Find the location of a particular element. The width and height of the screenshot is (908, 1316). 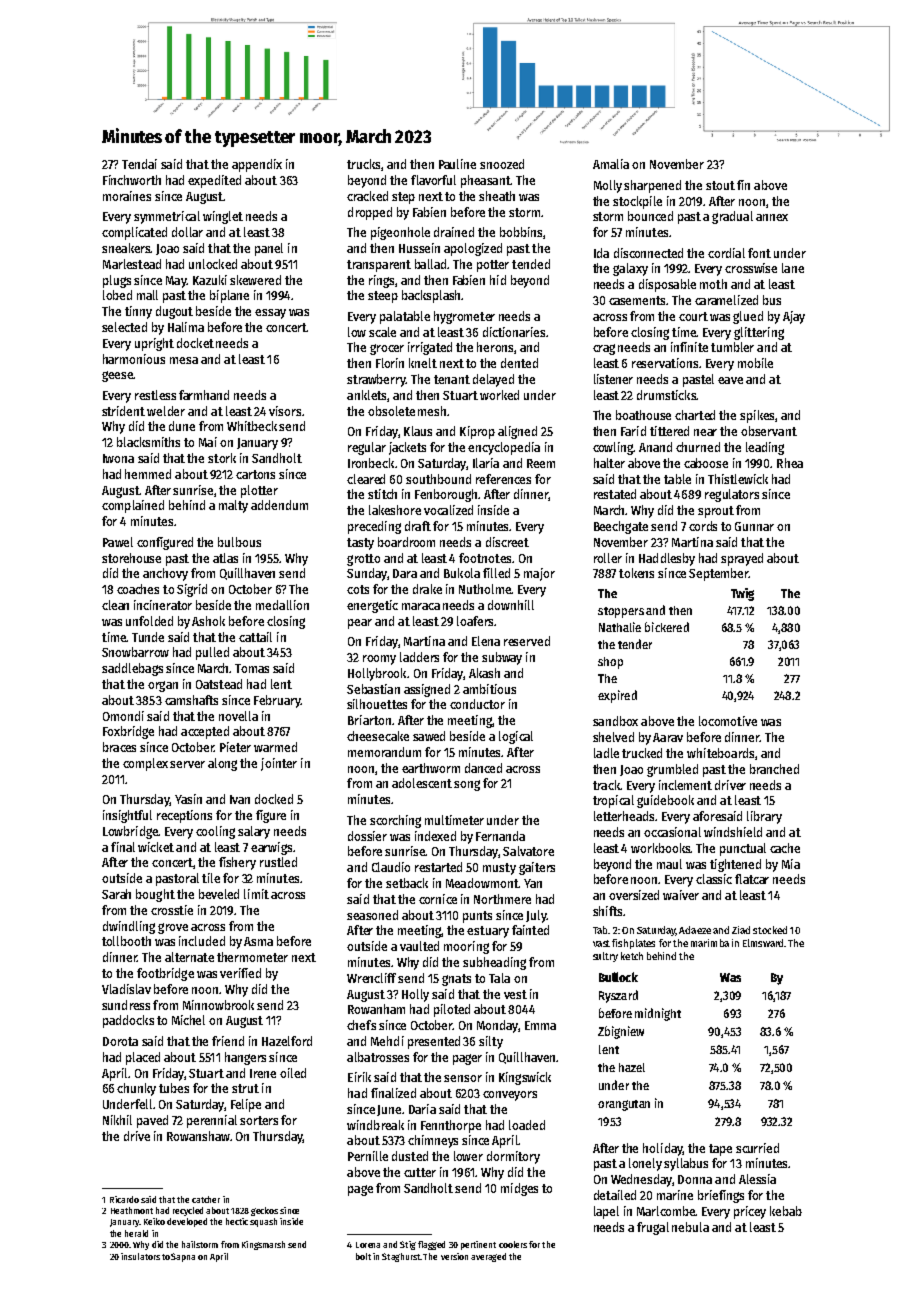

dollar is located at coordinates (187, 232).
